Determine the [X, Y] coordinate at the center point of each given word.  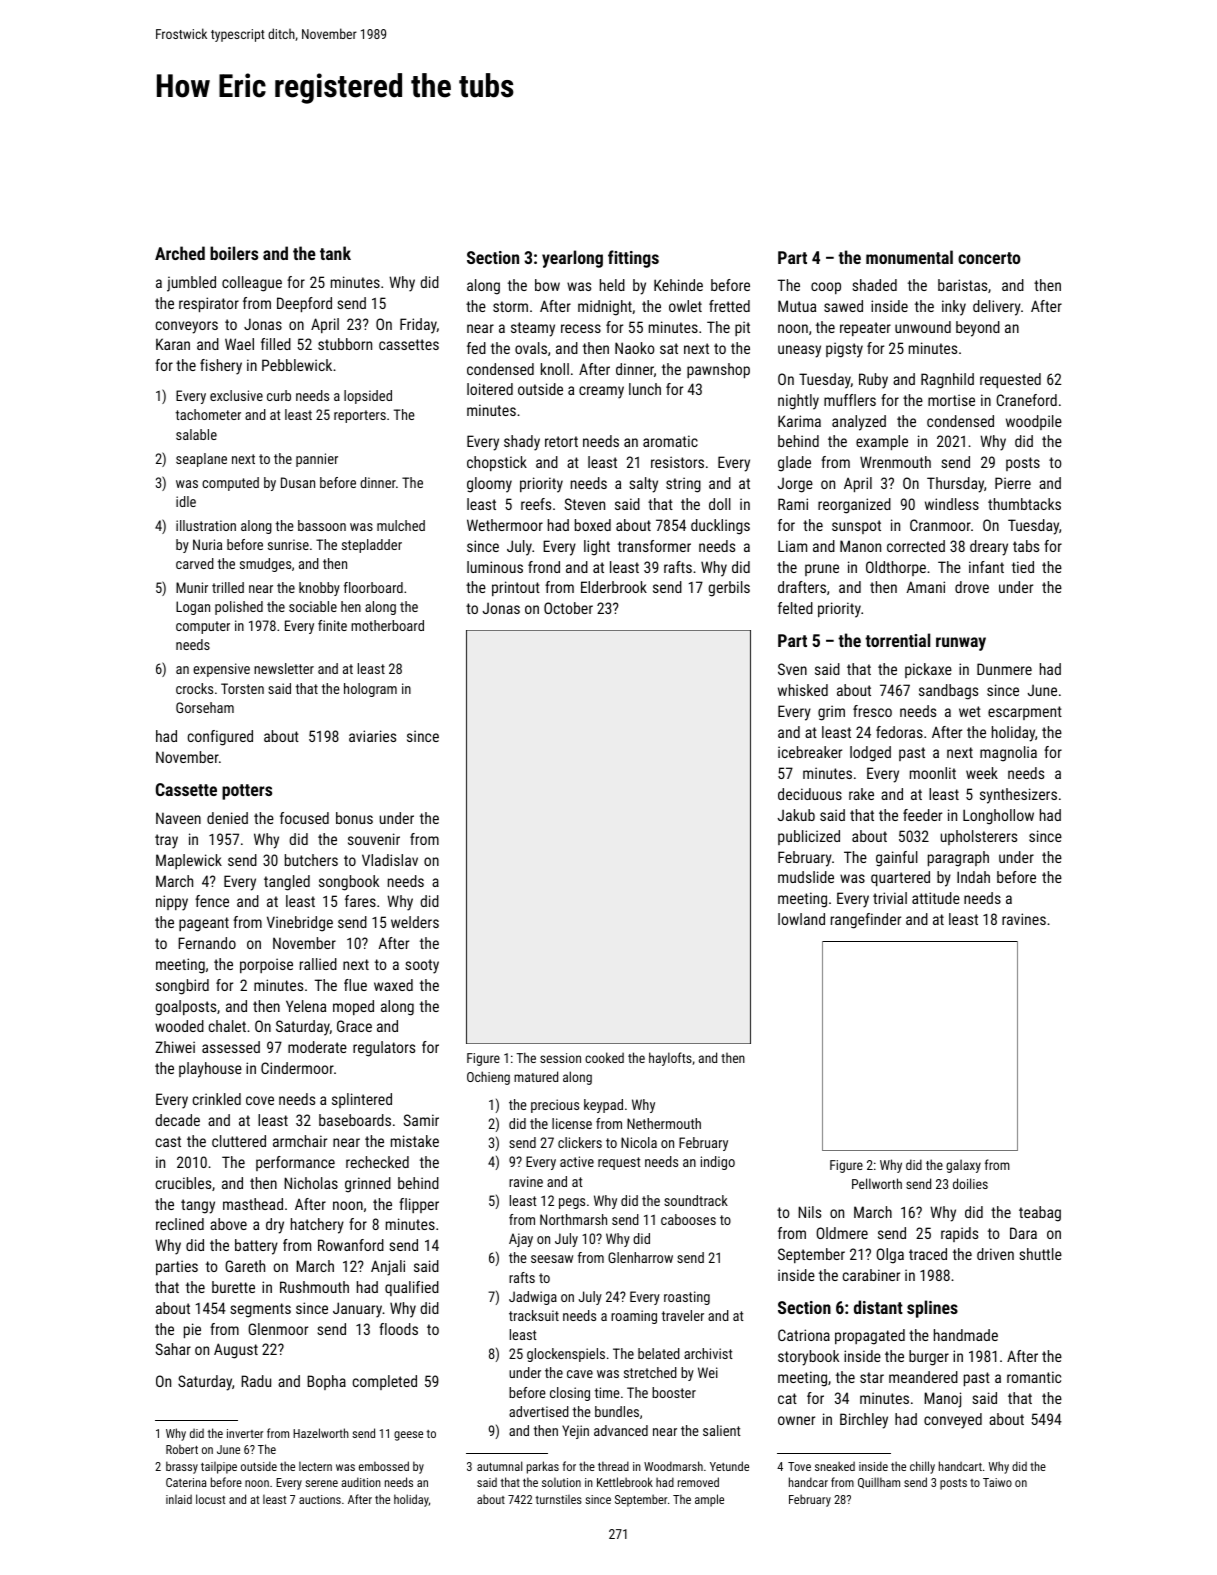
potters [247, 792]
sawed [843, 306]
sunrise [288, 544]
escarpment [1025, 713]
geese [408, 1436]
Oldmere [842, 1233]
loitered [490, 389]
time [607, 1392]
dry [275, 1226]
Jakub [796, 815]
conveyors [187, 327]
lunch [645, 389]
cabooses [688, 1219]
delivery [997, 308]
